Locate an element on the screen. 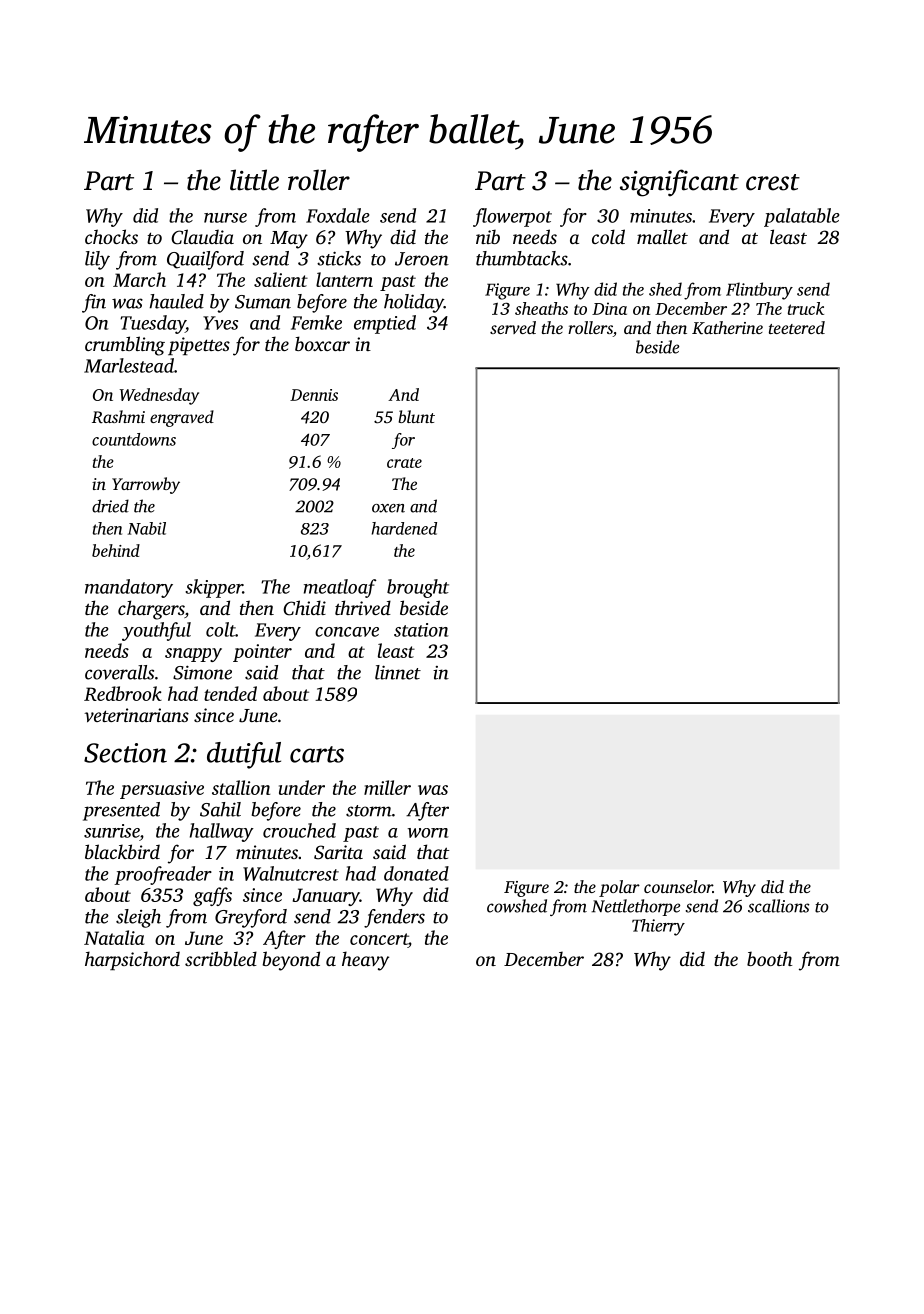 The width and height of the screenshot is (924, 1314). counselor is located at coordinates (678, 886).
